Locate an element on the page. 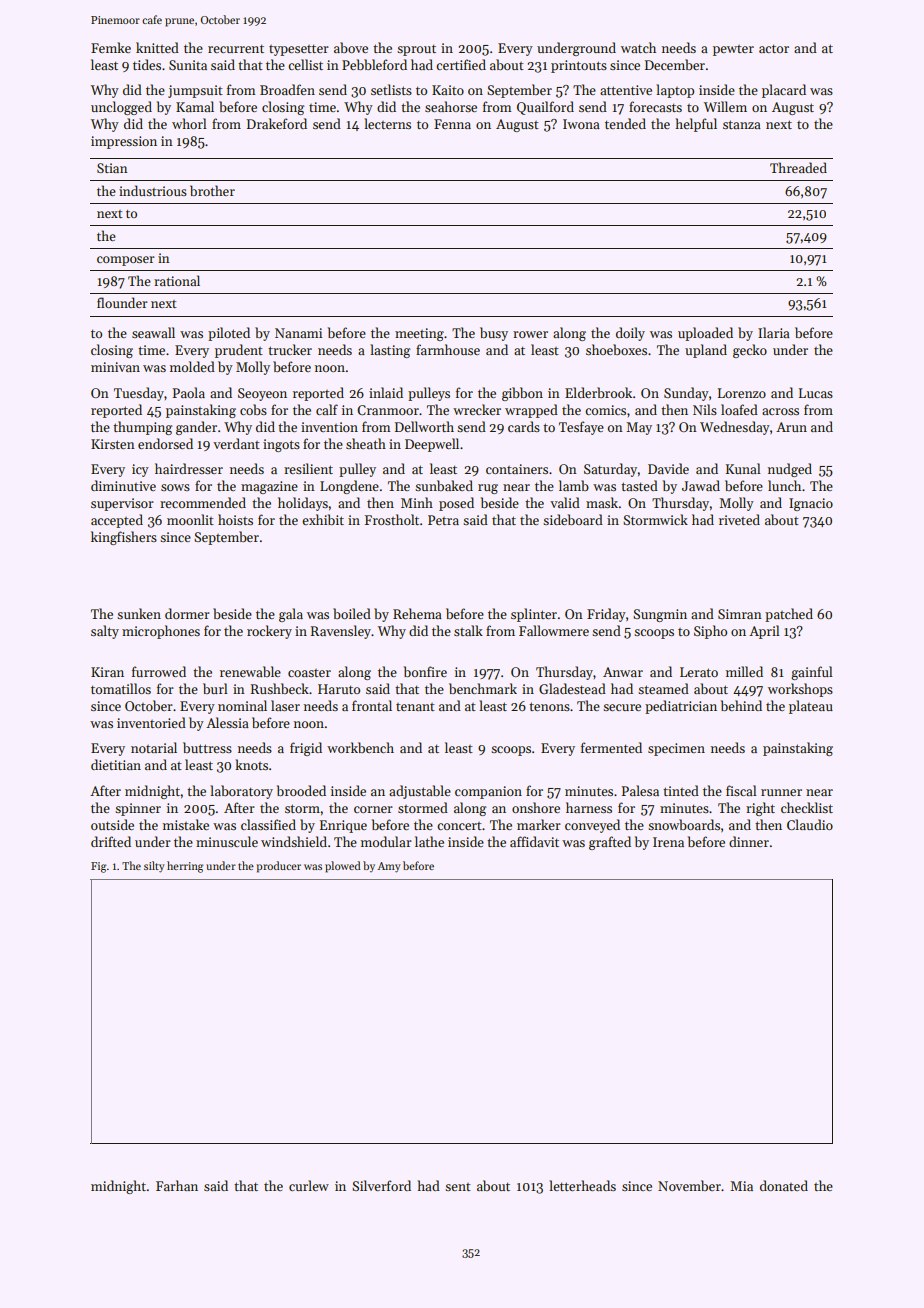 This image has height=1308, width=924. hoists is located at coordinates (235, 519).
